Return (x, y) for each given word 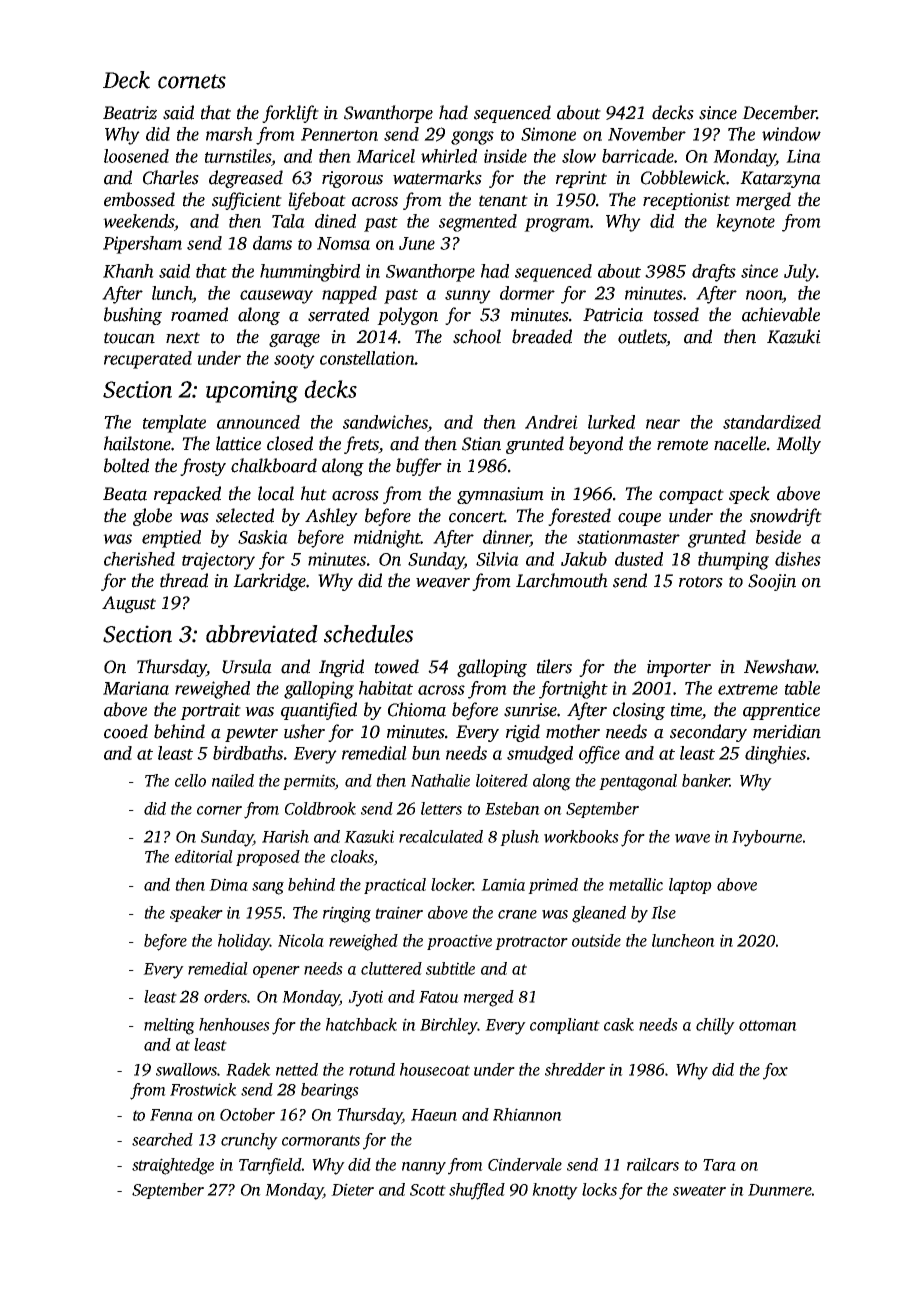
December (779, 112)
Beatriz (130, 113)
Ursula (247, 666)
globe (152, 517)
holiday (244, 942)
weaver (443, 583)
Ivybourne (767, 838)
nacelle (740, 443)
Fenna (171, 1115)
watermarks (437, 177)
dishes (798, 559)
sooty (294, 361)
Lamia (503, 884)
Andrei (551, 422)
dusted (639, 559)
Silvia (497, 559)
